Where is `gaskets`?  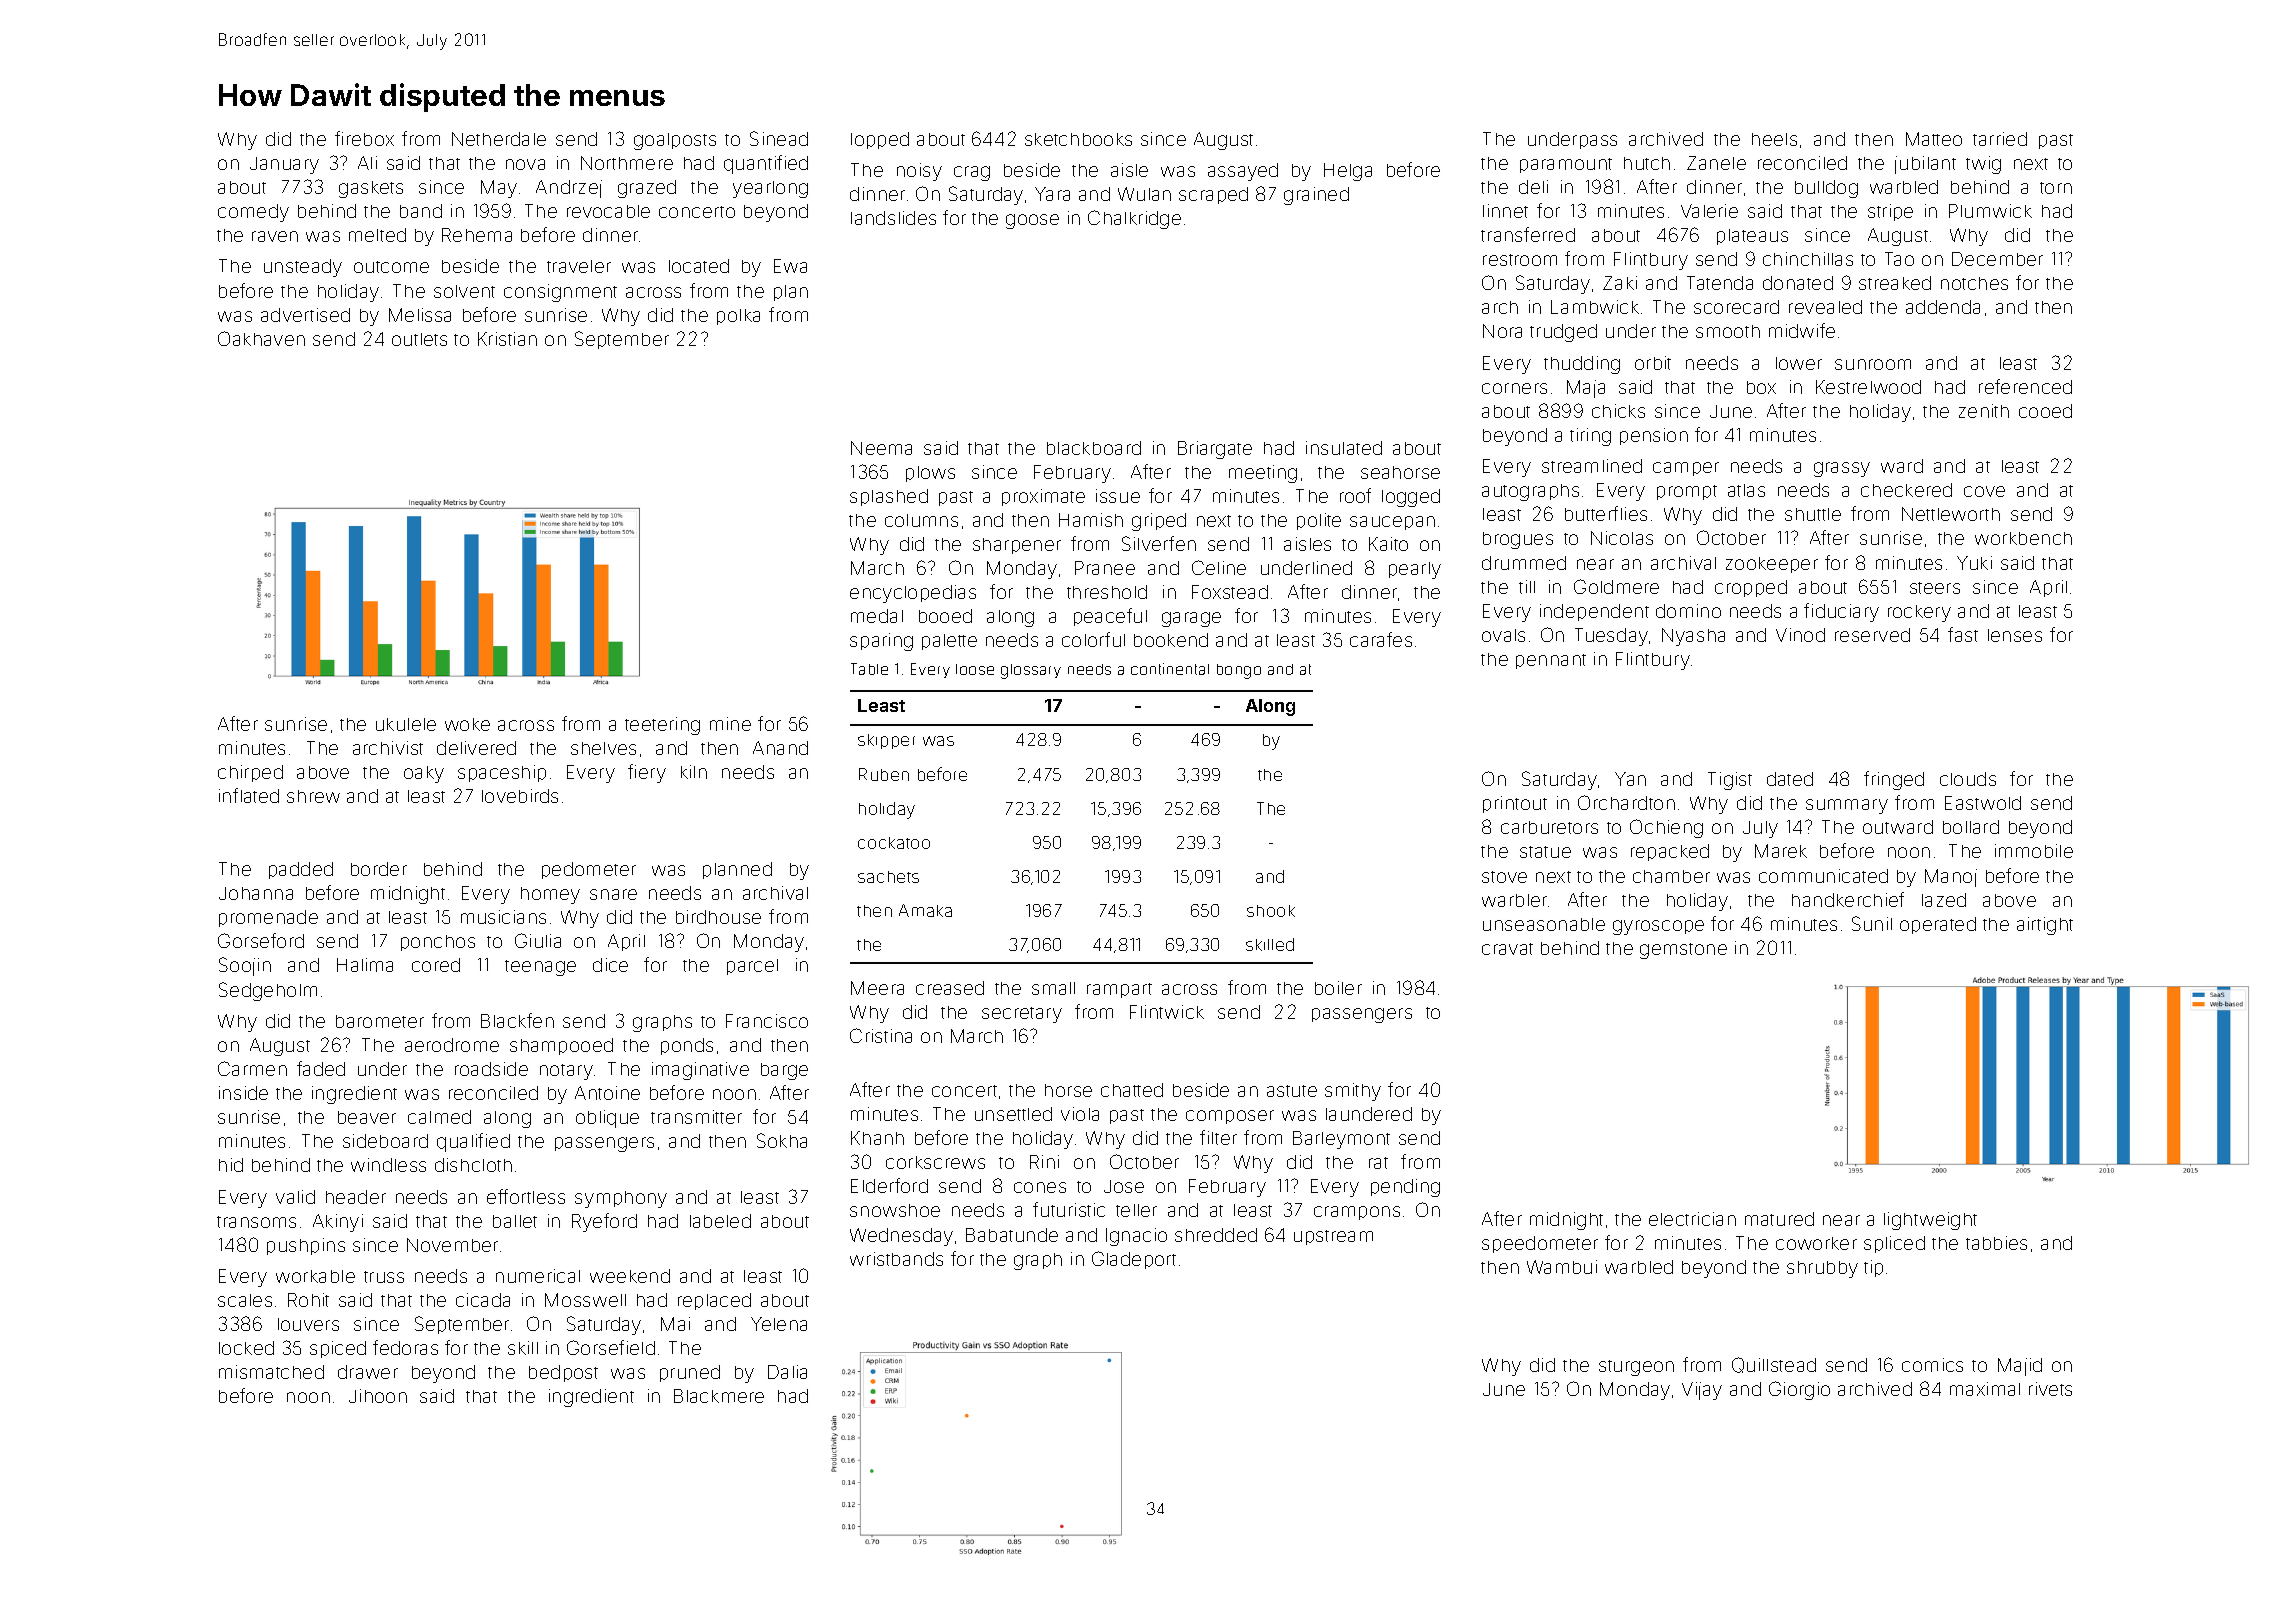 gaskets is located at coordinates (371, 189).
